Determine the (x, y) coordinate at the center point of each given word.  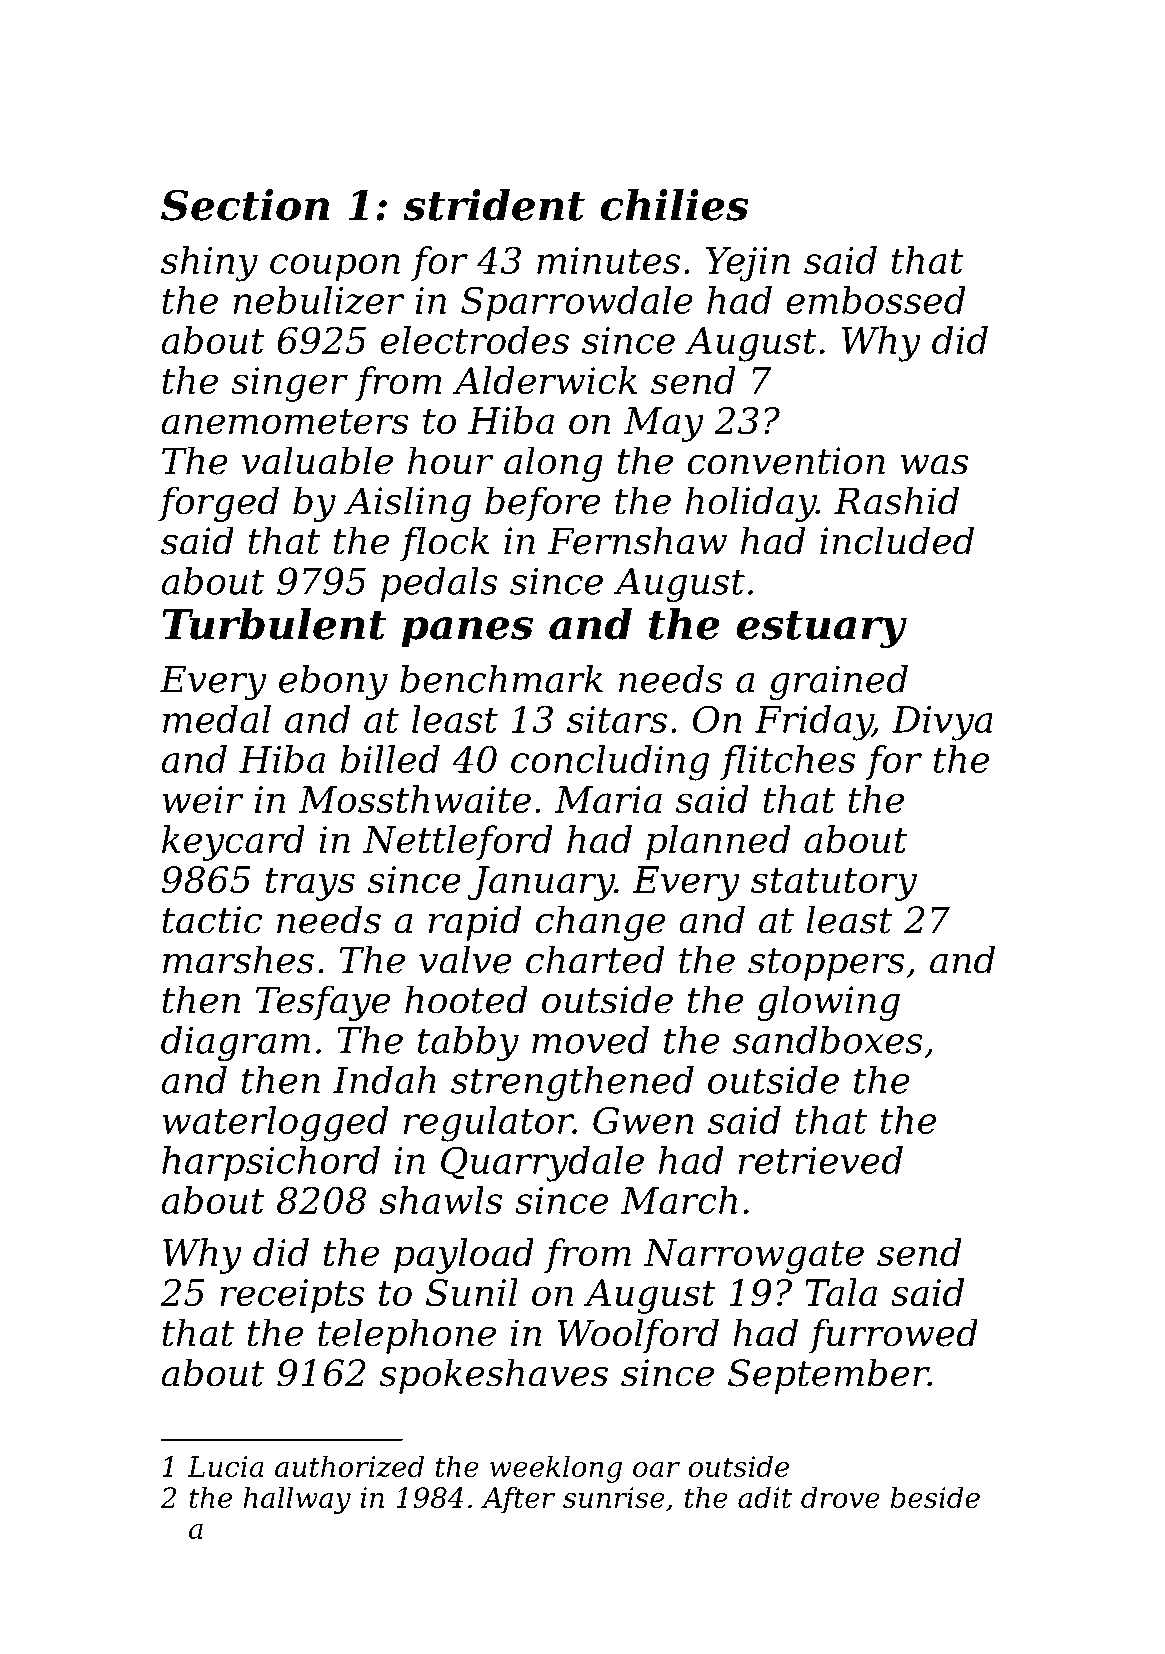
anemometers (285, 422)
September (828, 1376)
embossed (876, 300)
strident (494, 205)
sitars (617, 719)
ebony (333, 683)
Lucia (225, 1466)
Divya (942, 723)
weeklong (556, 1469)
